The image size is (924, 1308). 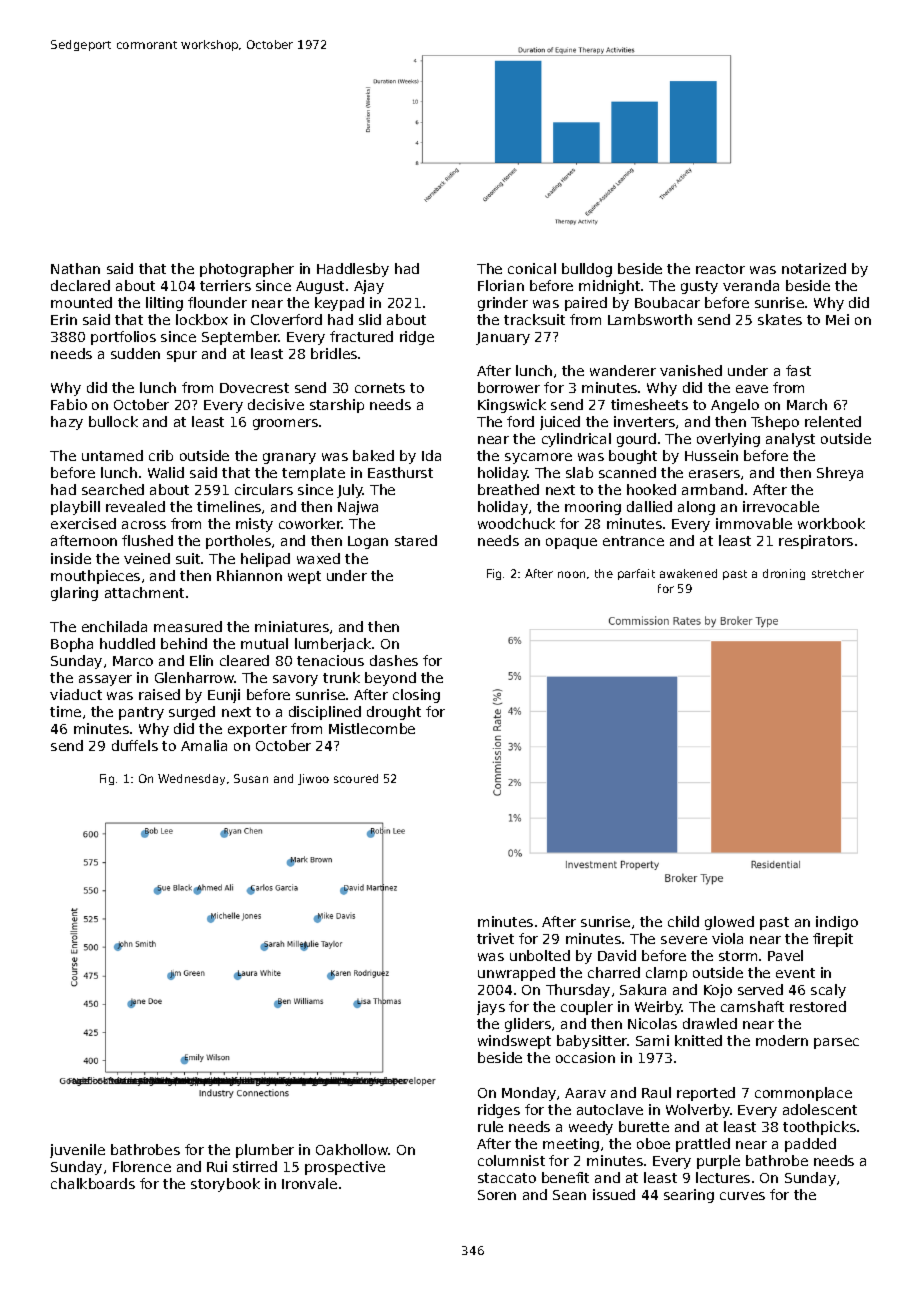 I want to click on indigo, so click(x=837, y=923).
